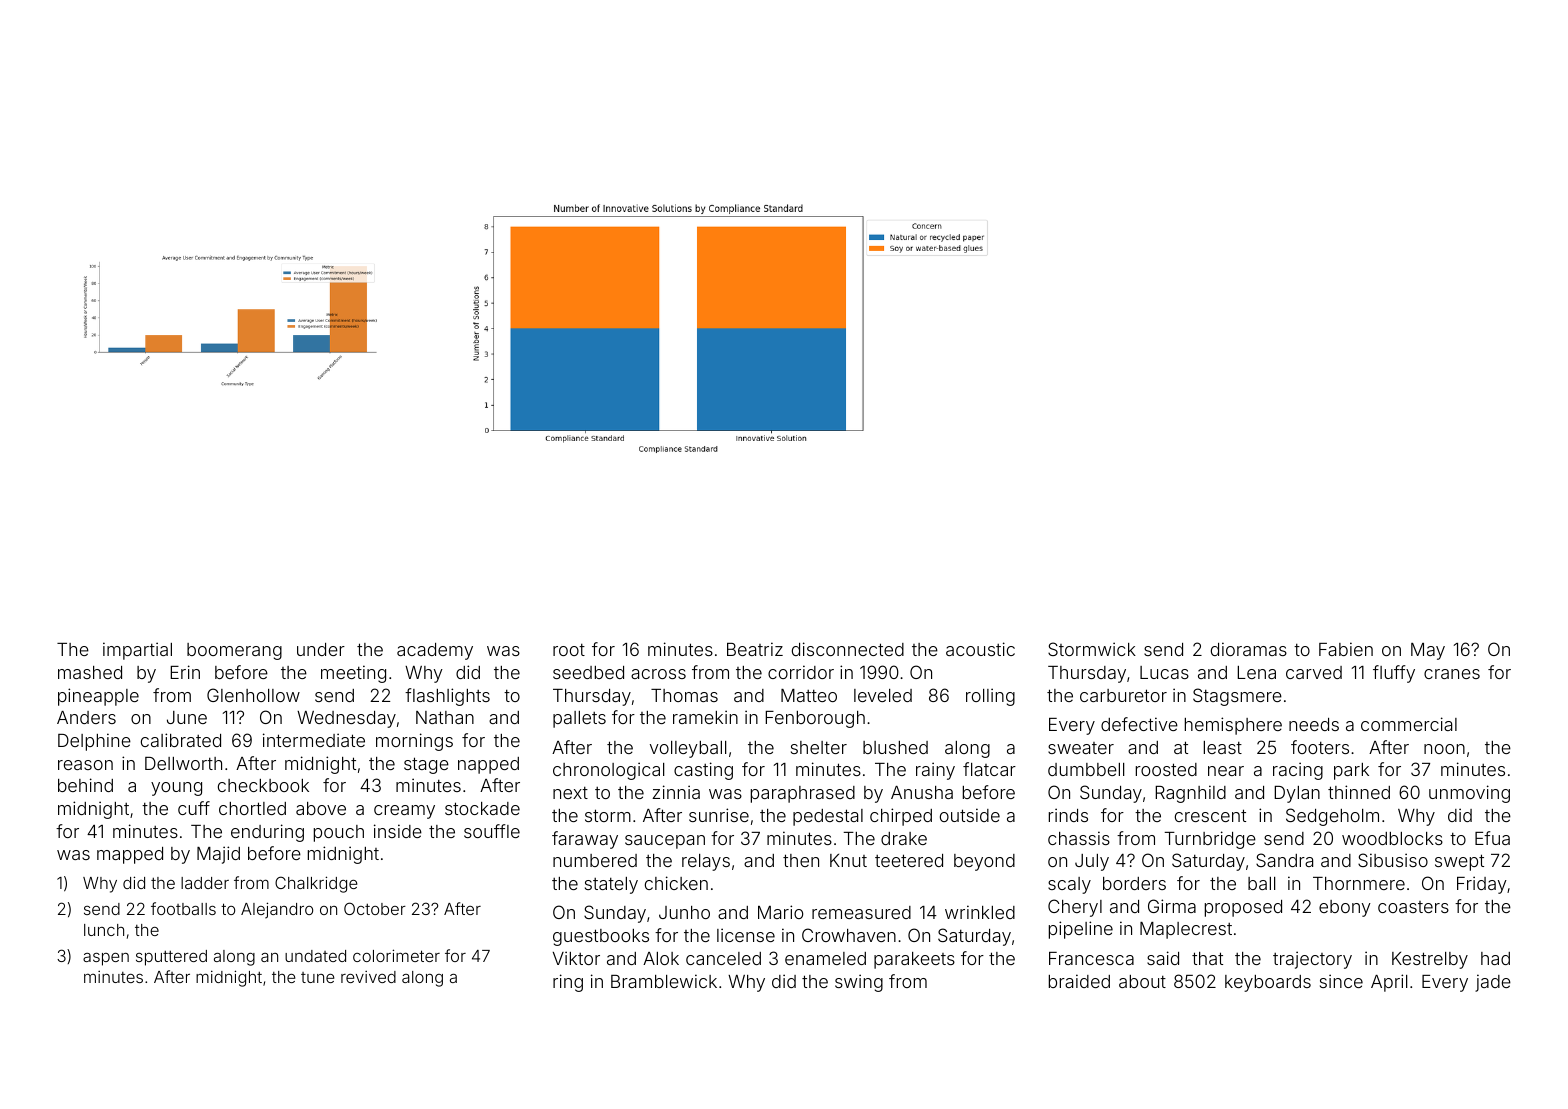 The image size is (1568, 1109). I want to click on scaly, so click(1069, 885).
